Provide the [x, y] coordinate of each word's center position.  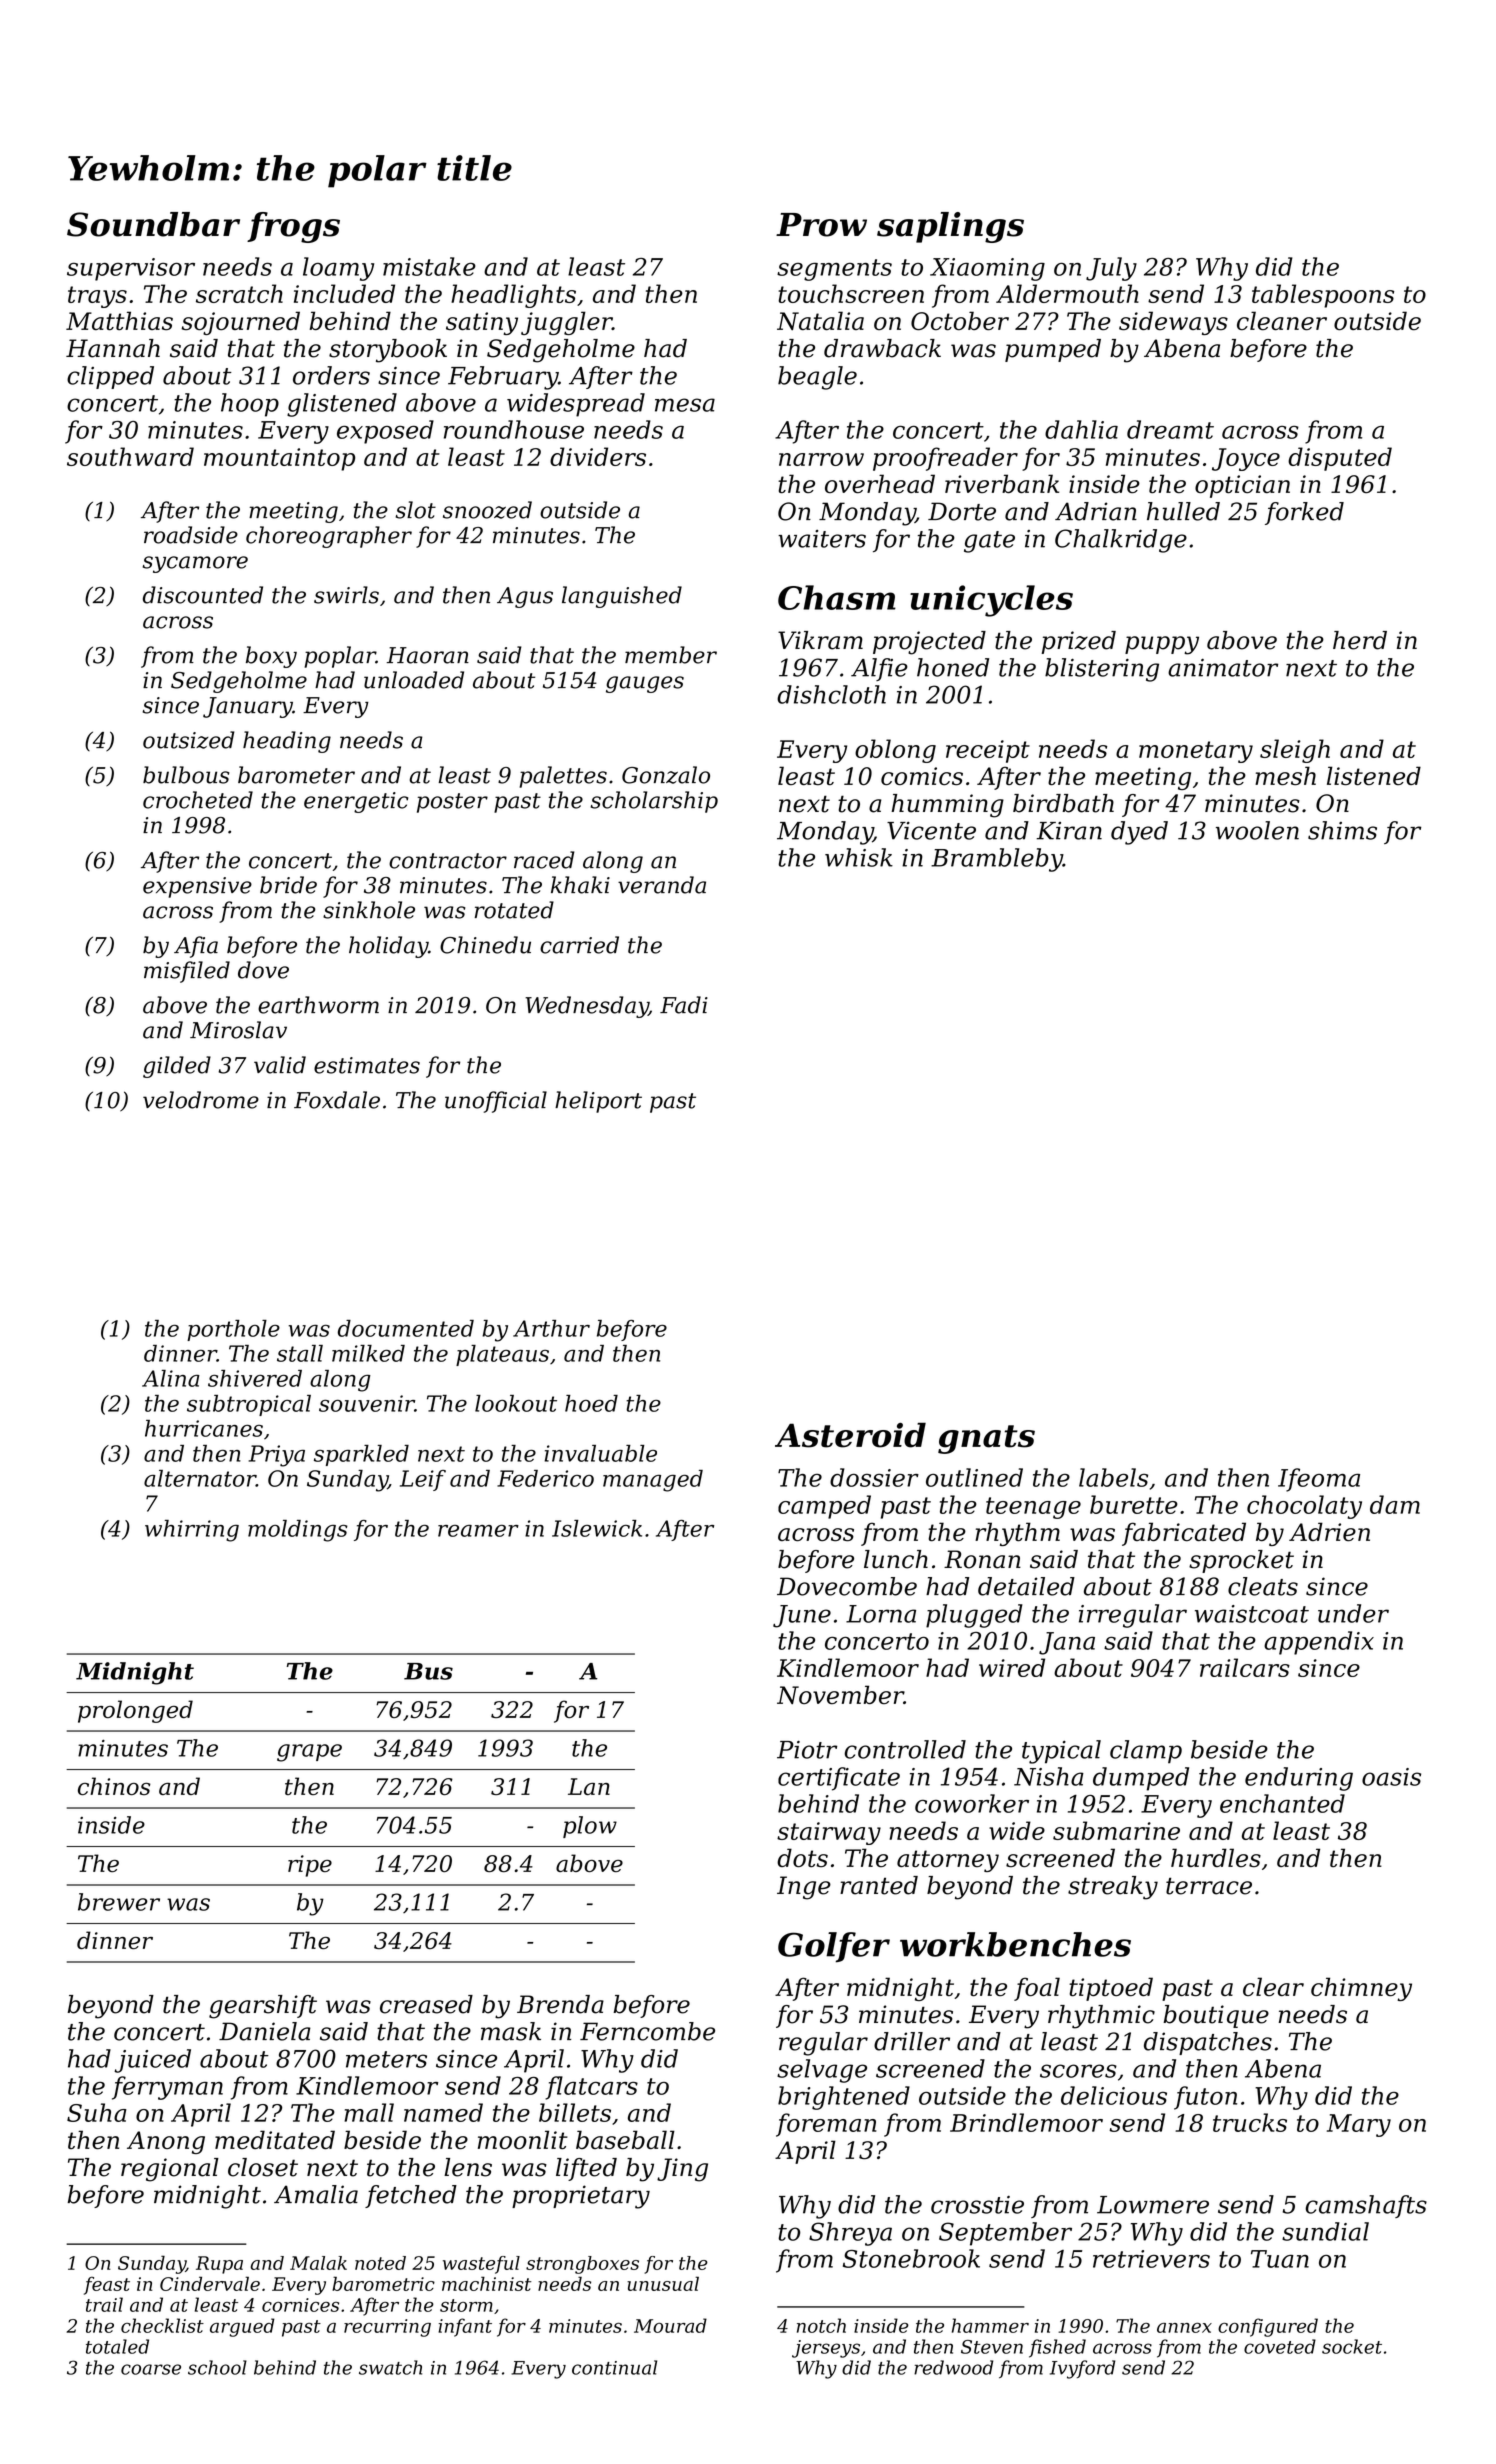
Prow [821, 225]
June [802, 1616]
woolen [1257, 830]
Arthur [551, 1328]
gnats [986, 1439]
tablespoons [1323, 296]
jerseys [826, 2349]
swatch [390, 2367]
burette [1134, 1504]
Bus [428, 1671]
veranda [662, 885]
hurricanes [204, 1428]
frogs [293, 227]
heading [287, 742]
